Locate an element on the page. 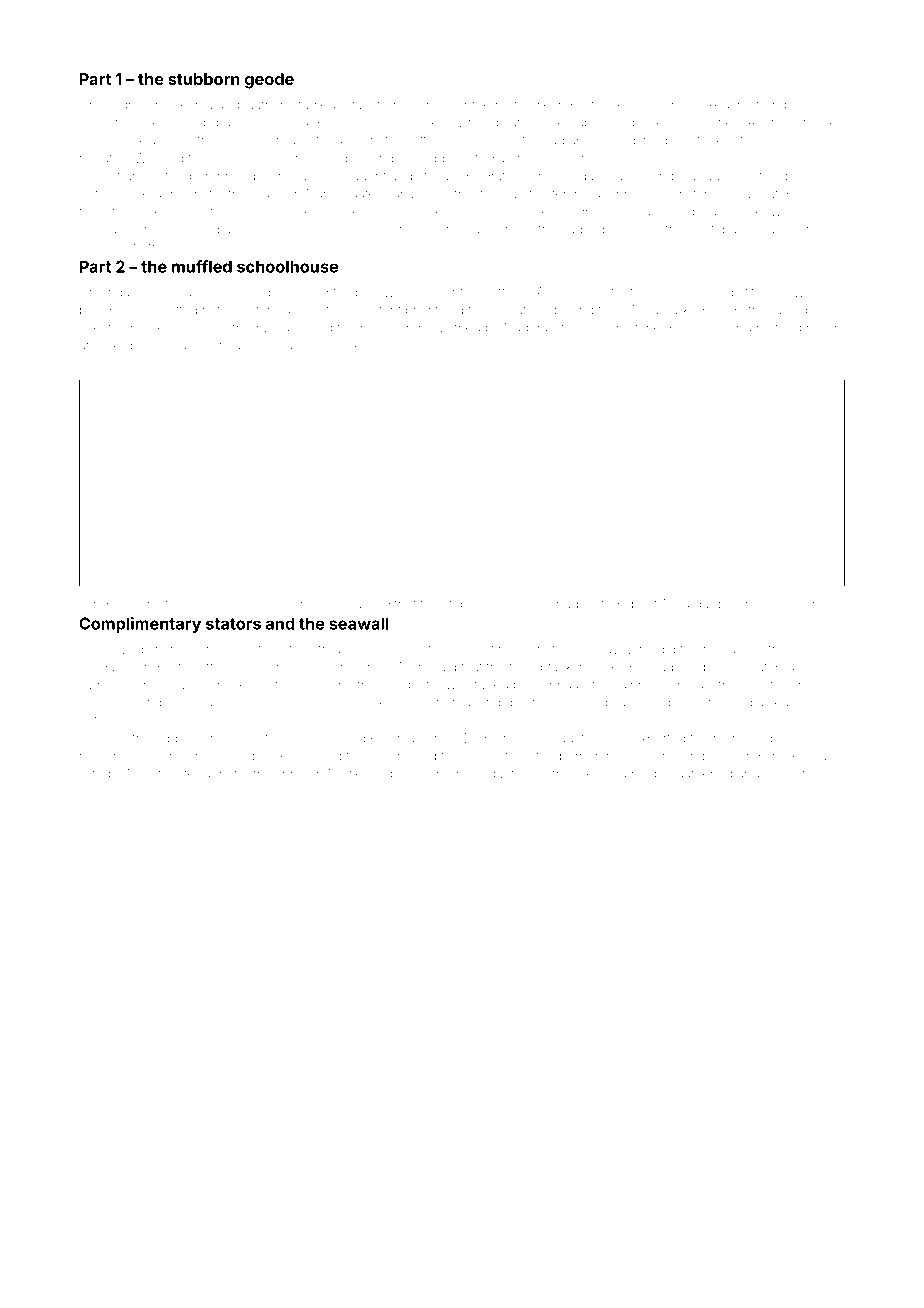 This document has width=924, height=1308. Kavita is located at coordinates (809, 756).
